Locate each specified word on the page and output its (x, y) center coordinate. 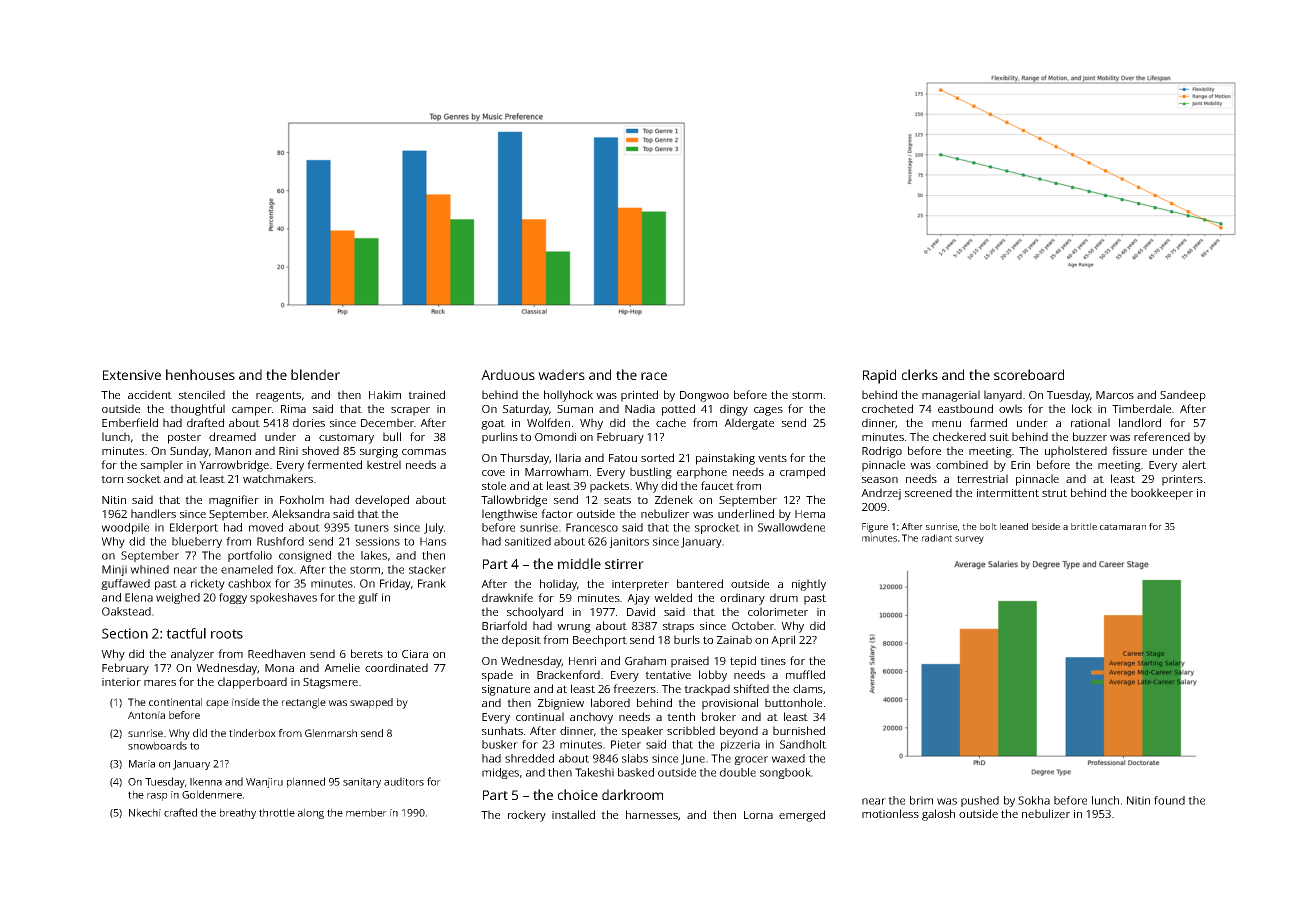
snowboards (157, 745)
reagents (278, 396)
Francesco (592, 527)
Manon (233, 451)
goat (493, 424)
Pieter (626, 744)
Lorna (758, 815)
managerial (951, 396)
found (1169, 800)
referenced (1162, 436)
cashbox (249, 583)
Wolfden (548, 422)
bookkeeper (1162, 494)
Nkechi (145, 812)
